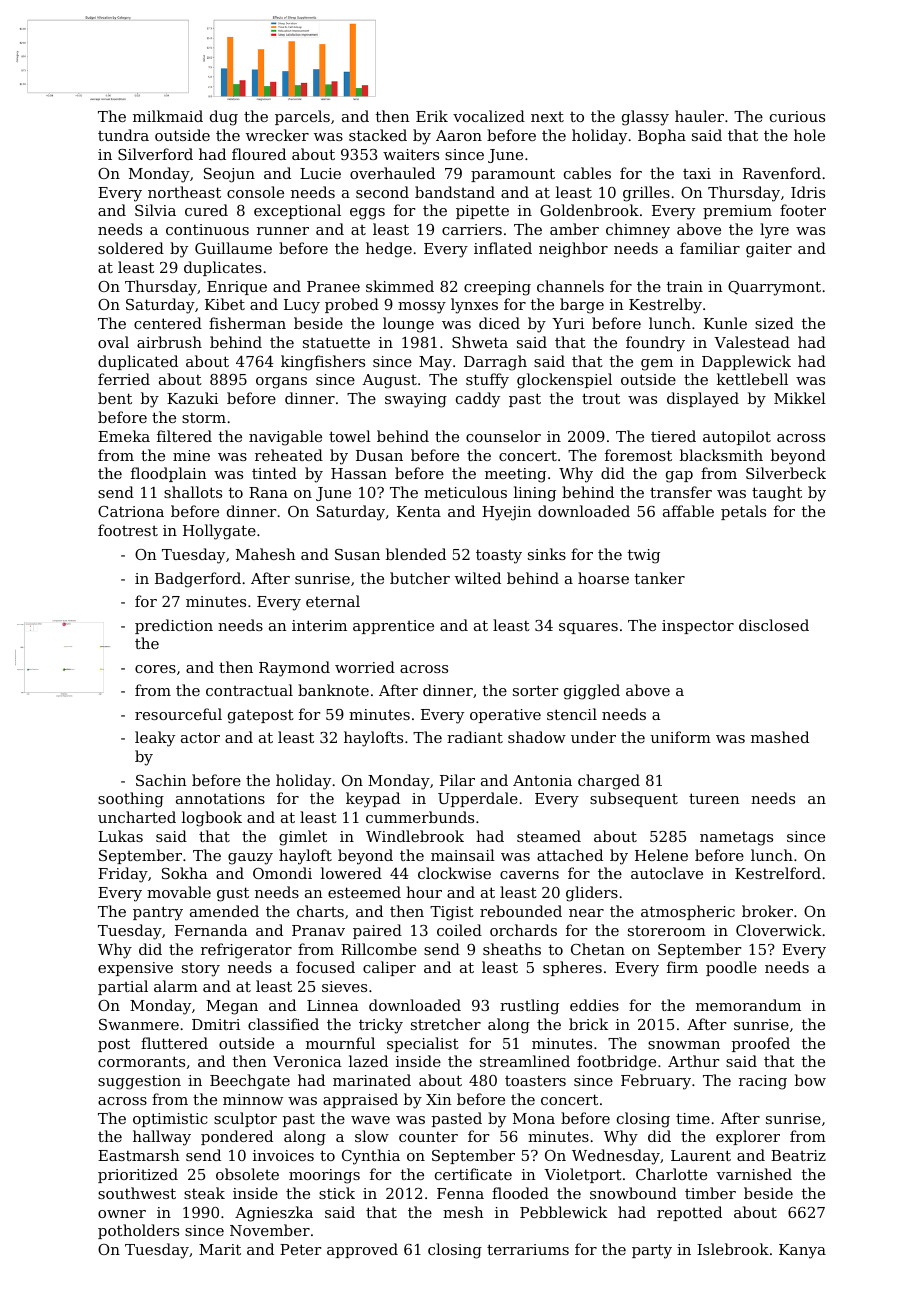 The height and width of the screenshot is (1308, 924). I want to click on Marit, so click(220, 1249).
